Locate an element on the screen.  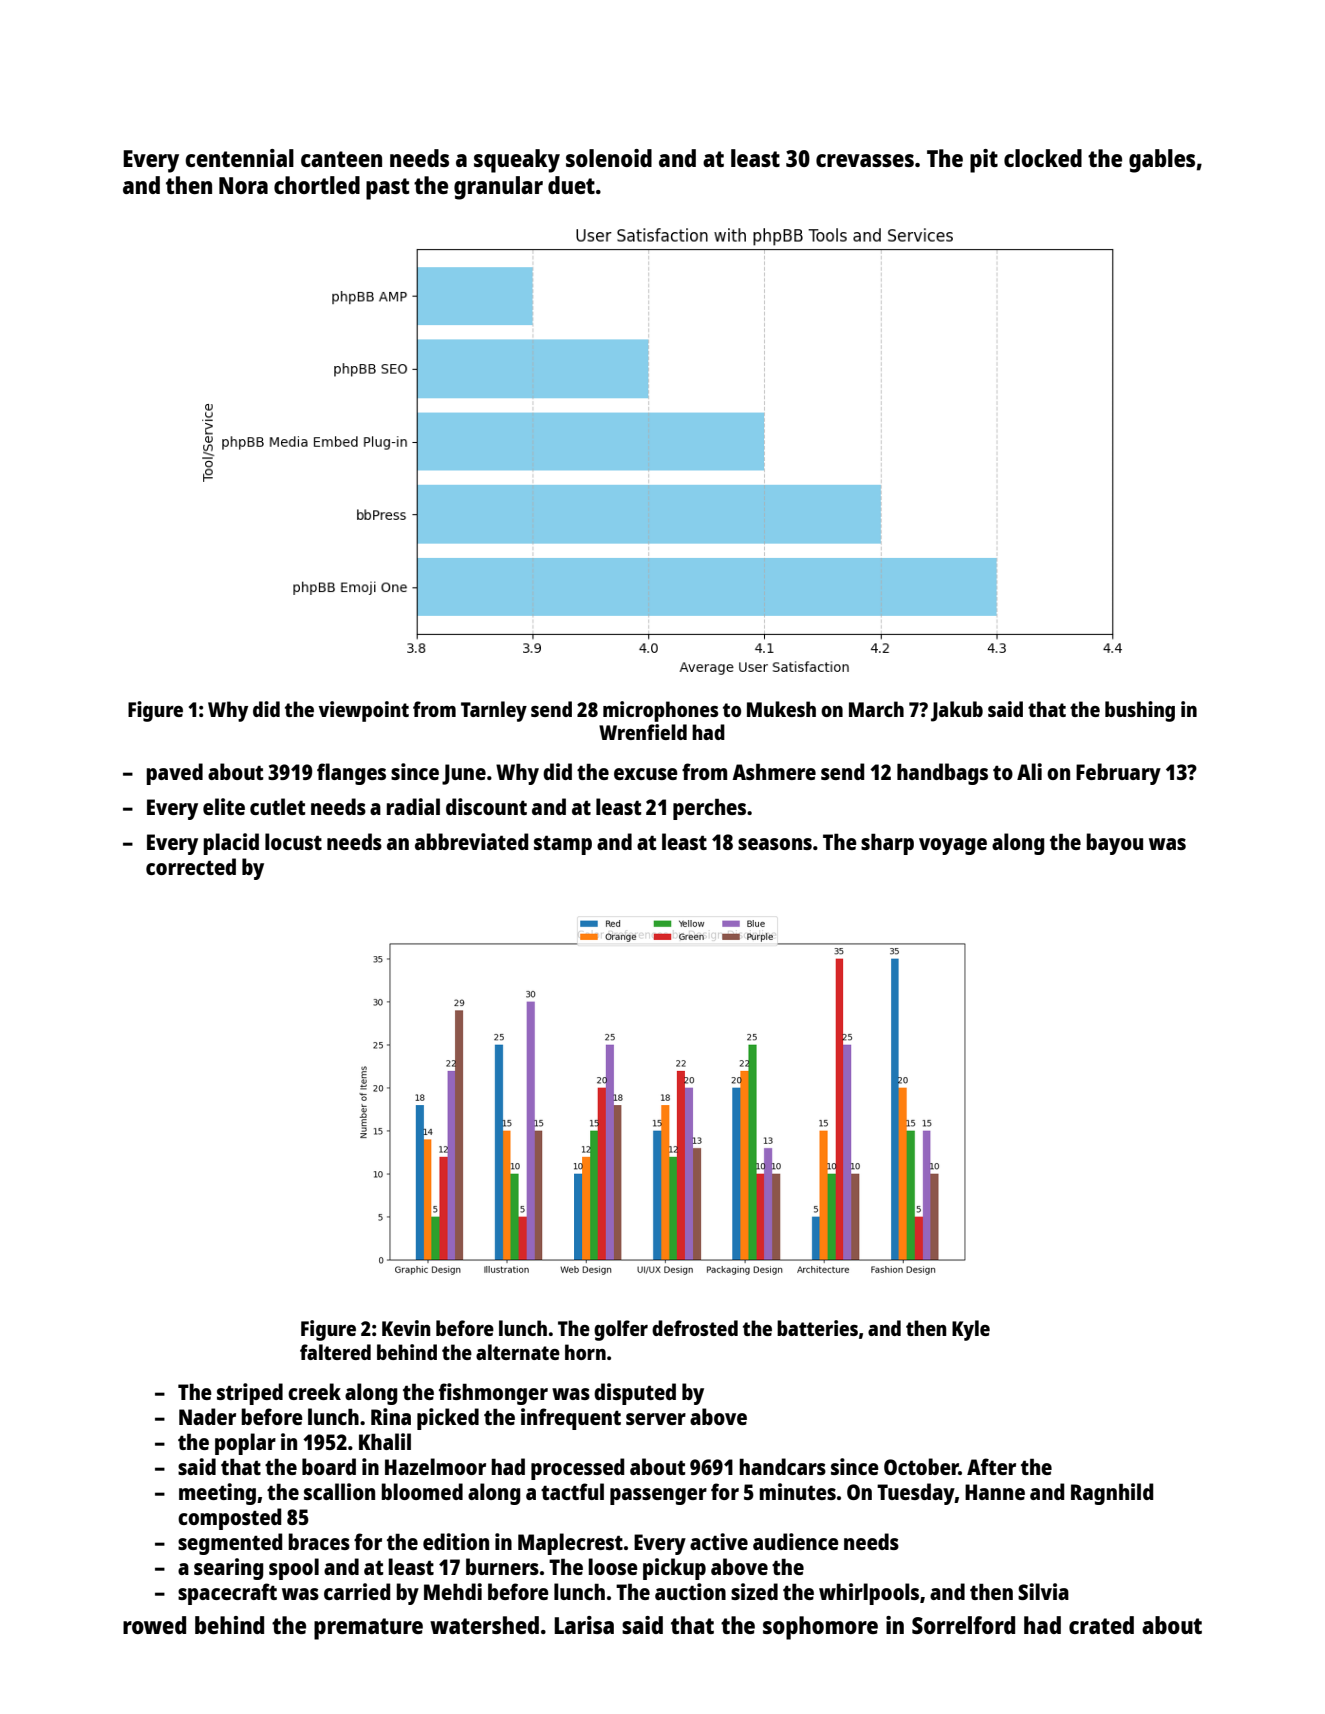
stamp is located at coordinates (563, 845).
